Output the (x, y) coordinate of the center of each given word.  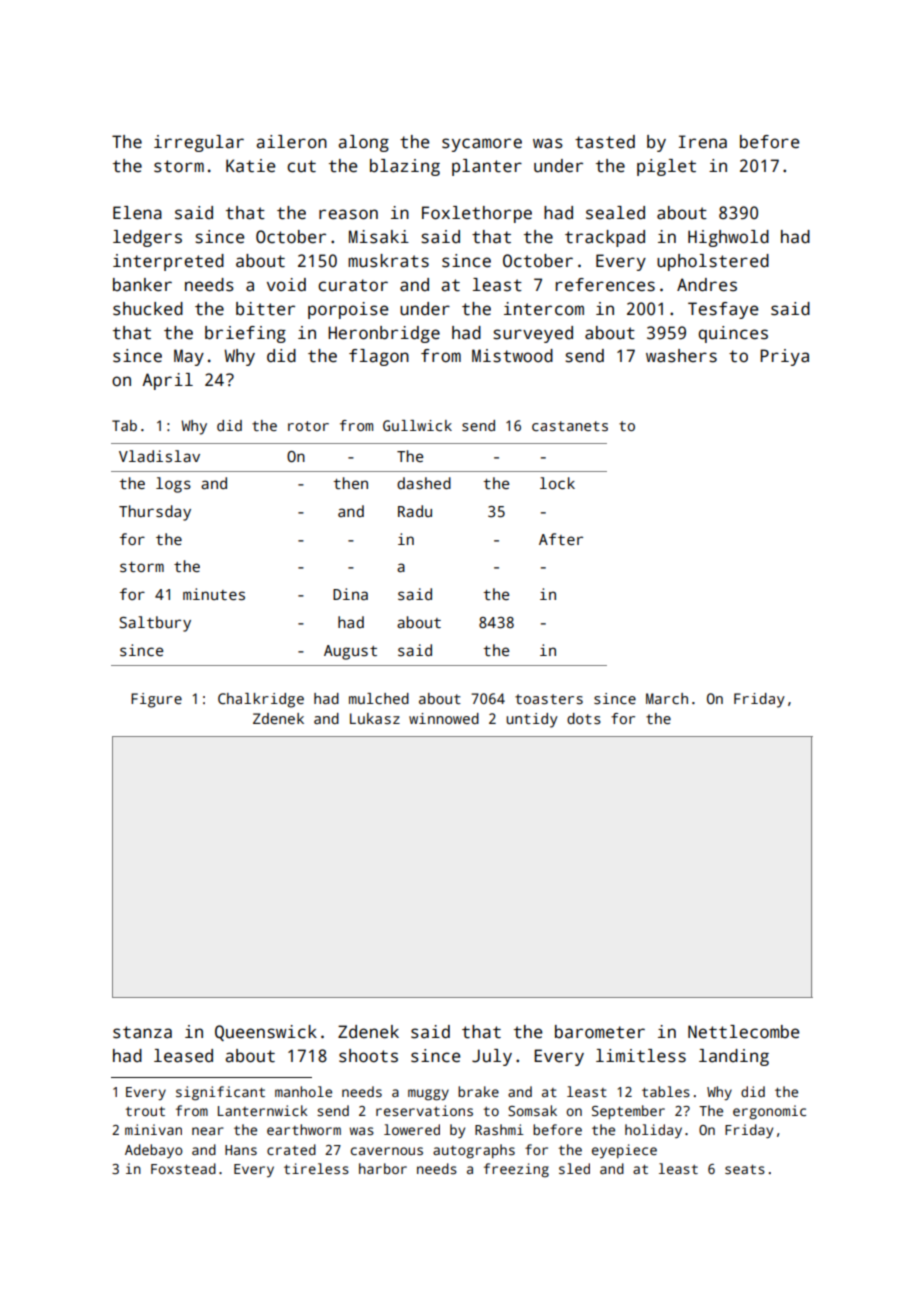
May (189, 357)
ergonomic (769, 1112)
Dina (350, 594)
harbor (383, 1168)
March (667, 698)
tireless (316, 1168)
